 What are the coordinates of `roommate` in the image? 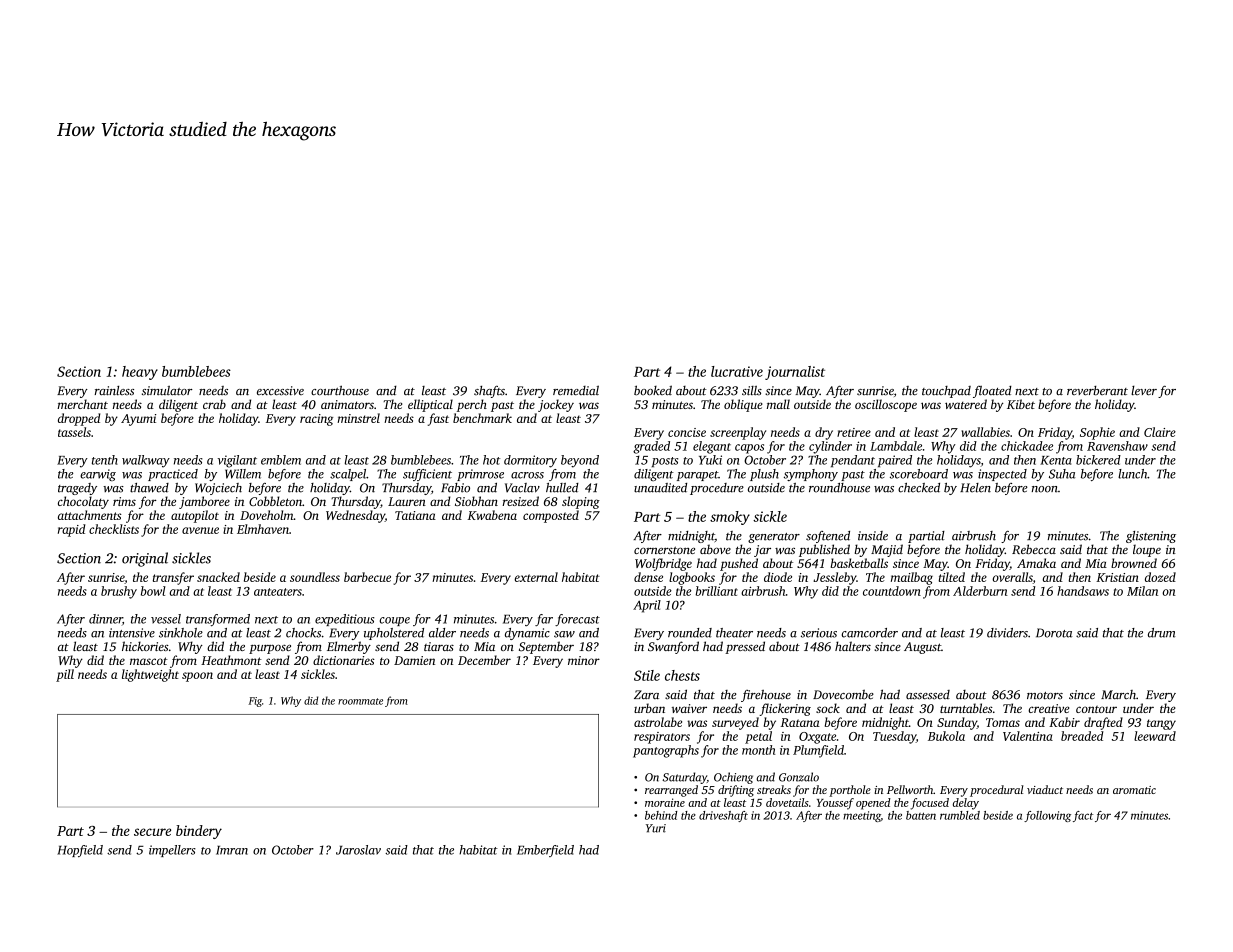 It's located at (360, 701).
